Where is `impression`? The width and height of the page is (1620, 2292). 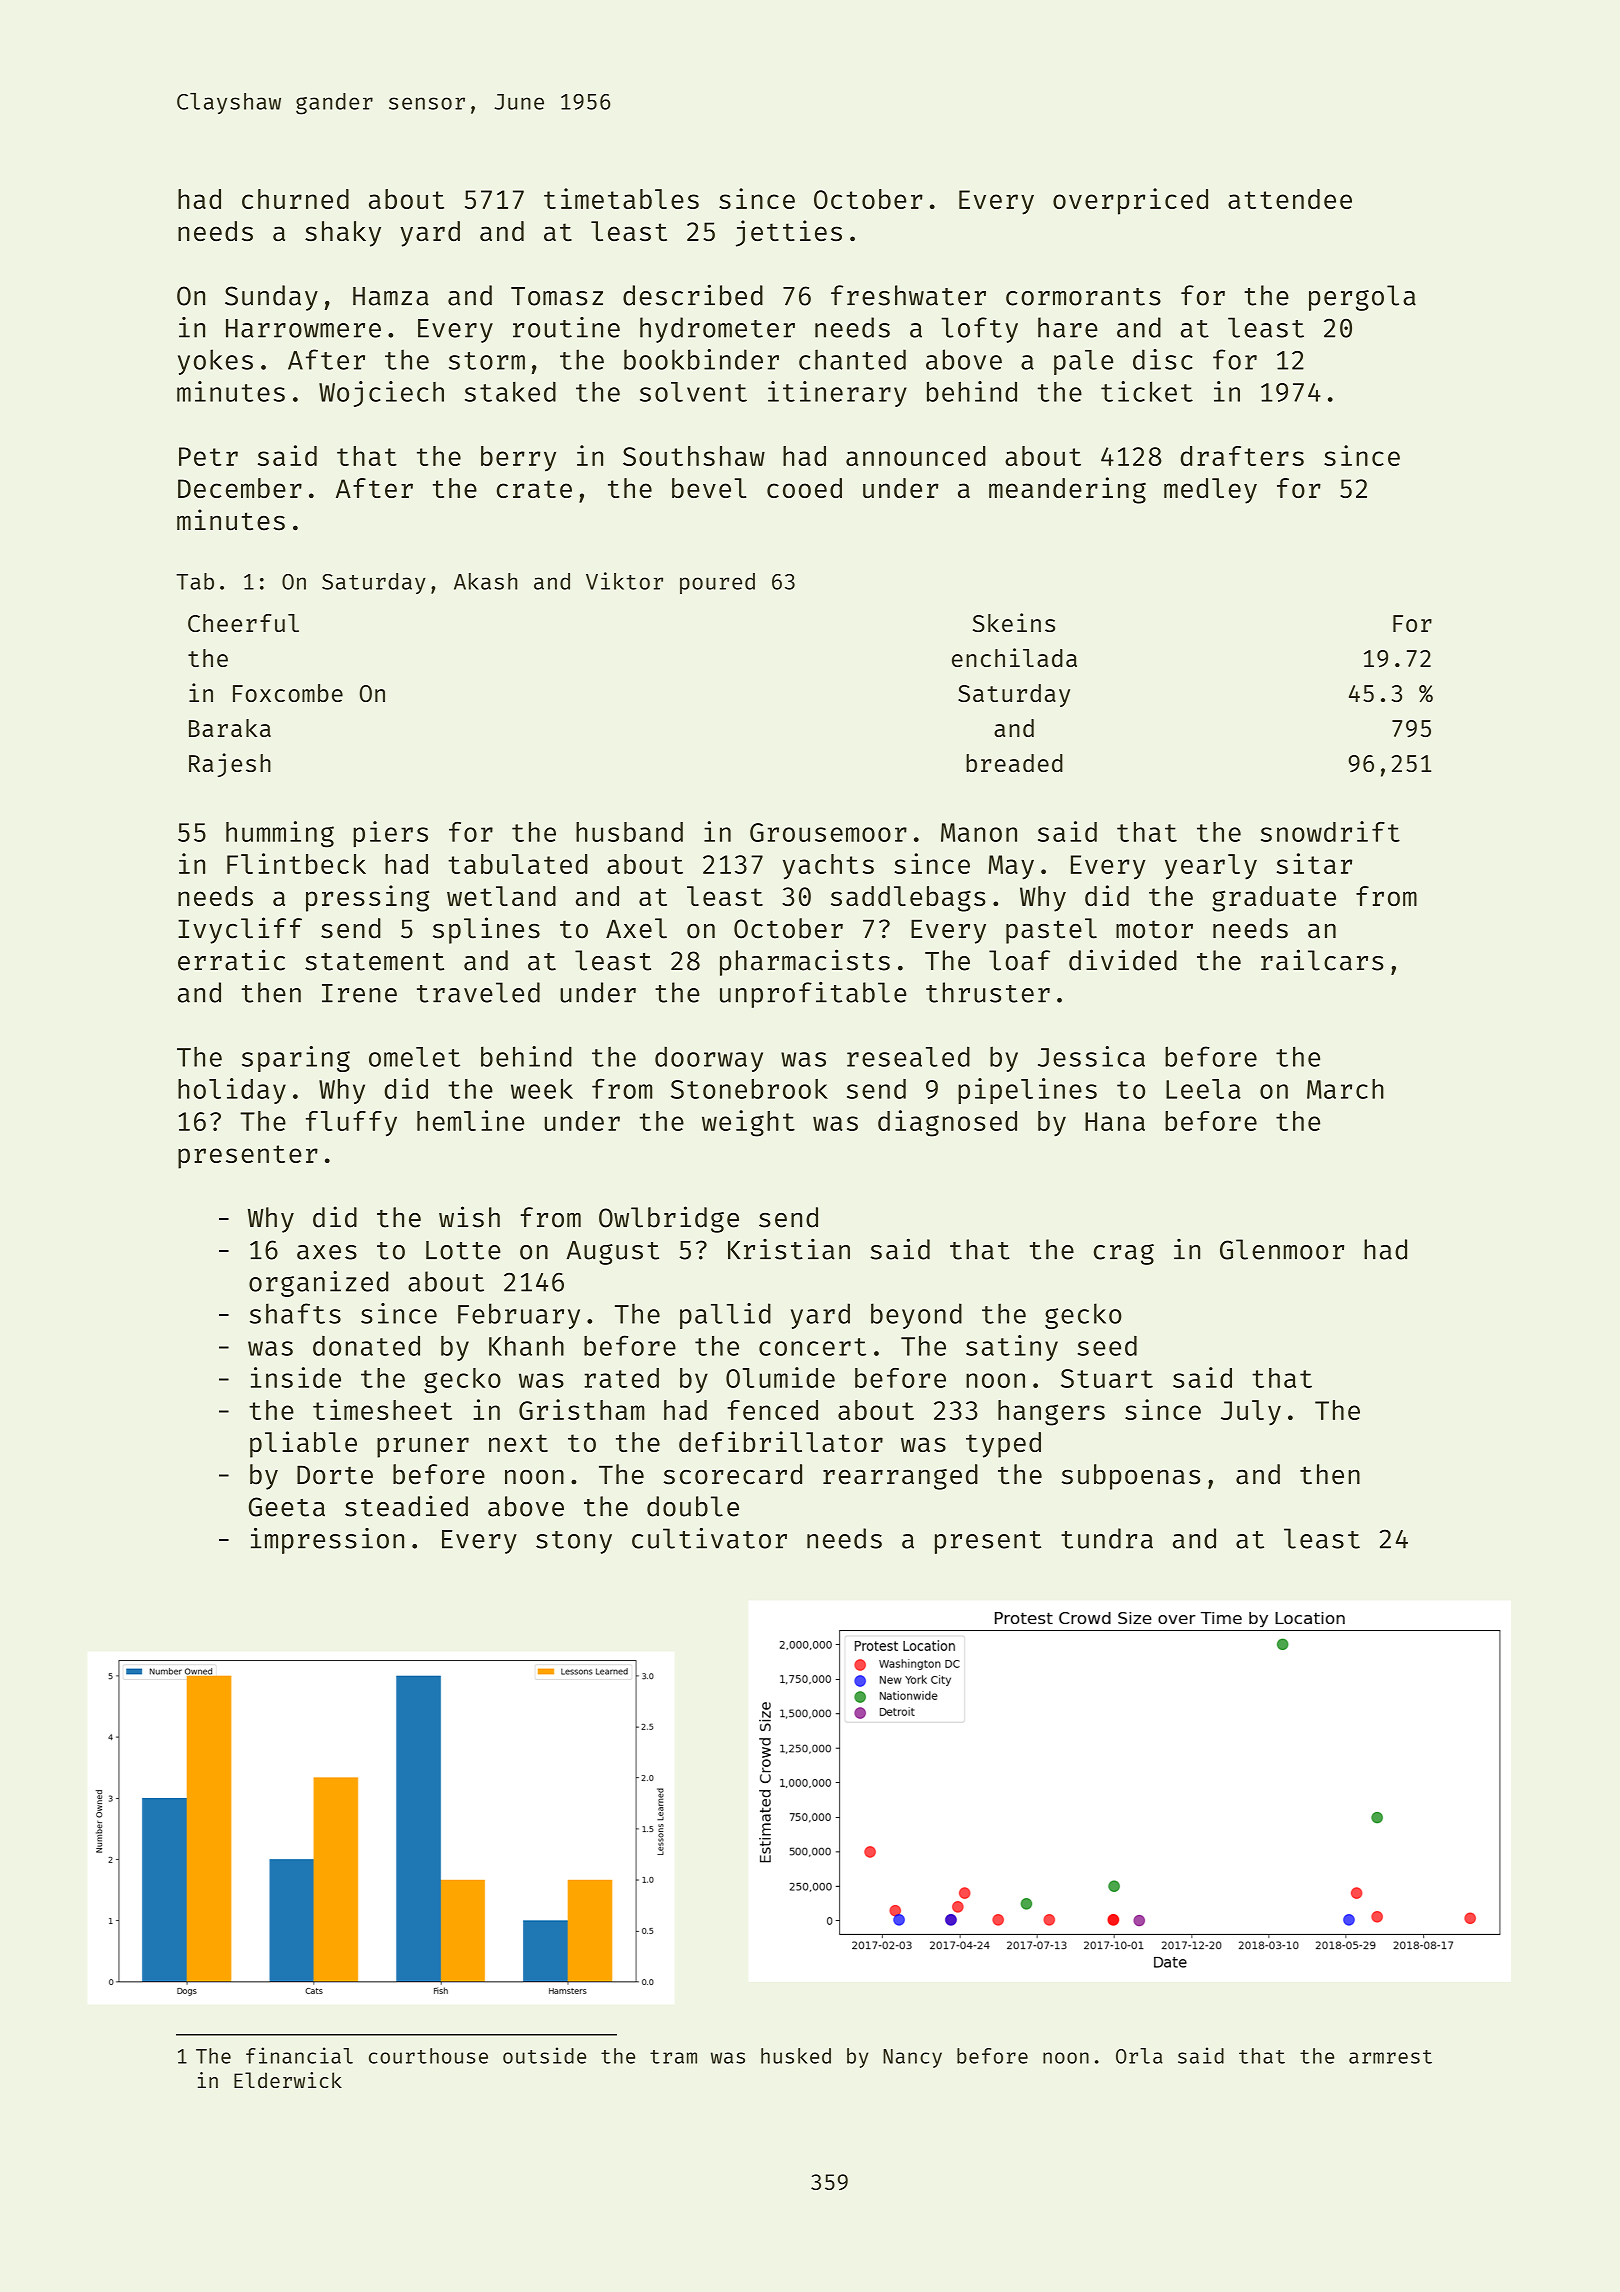
impression is located at coordinates (327, 1541).
